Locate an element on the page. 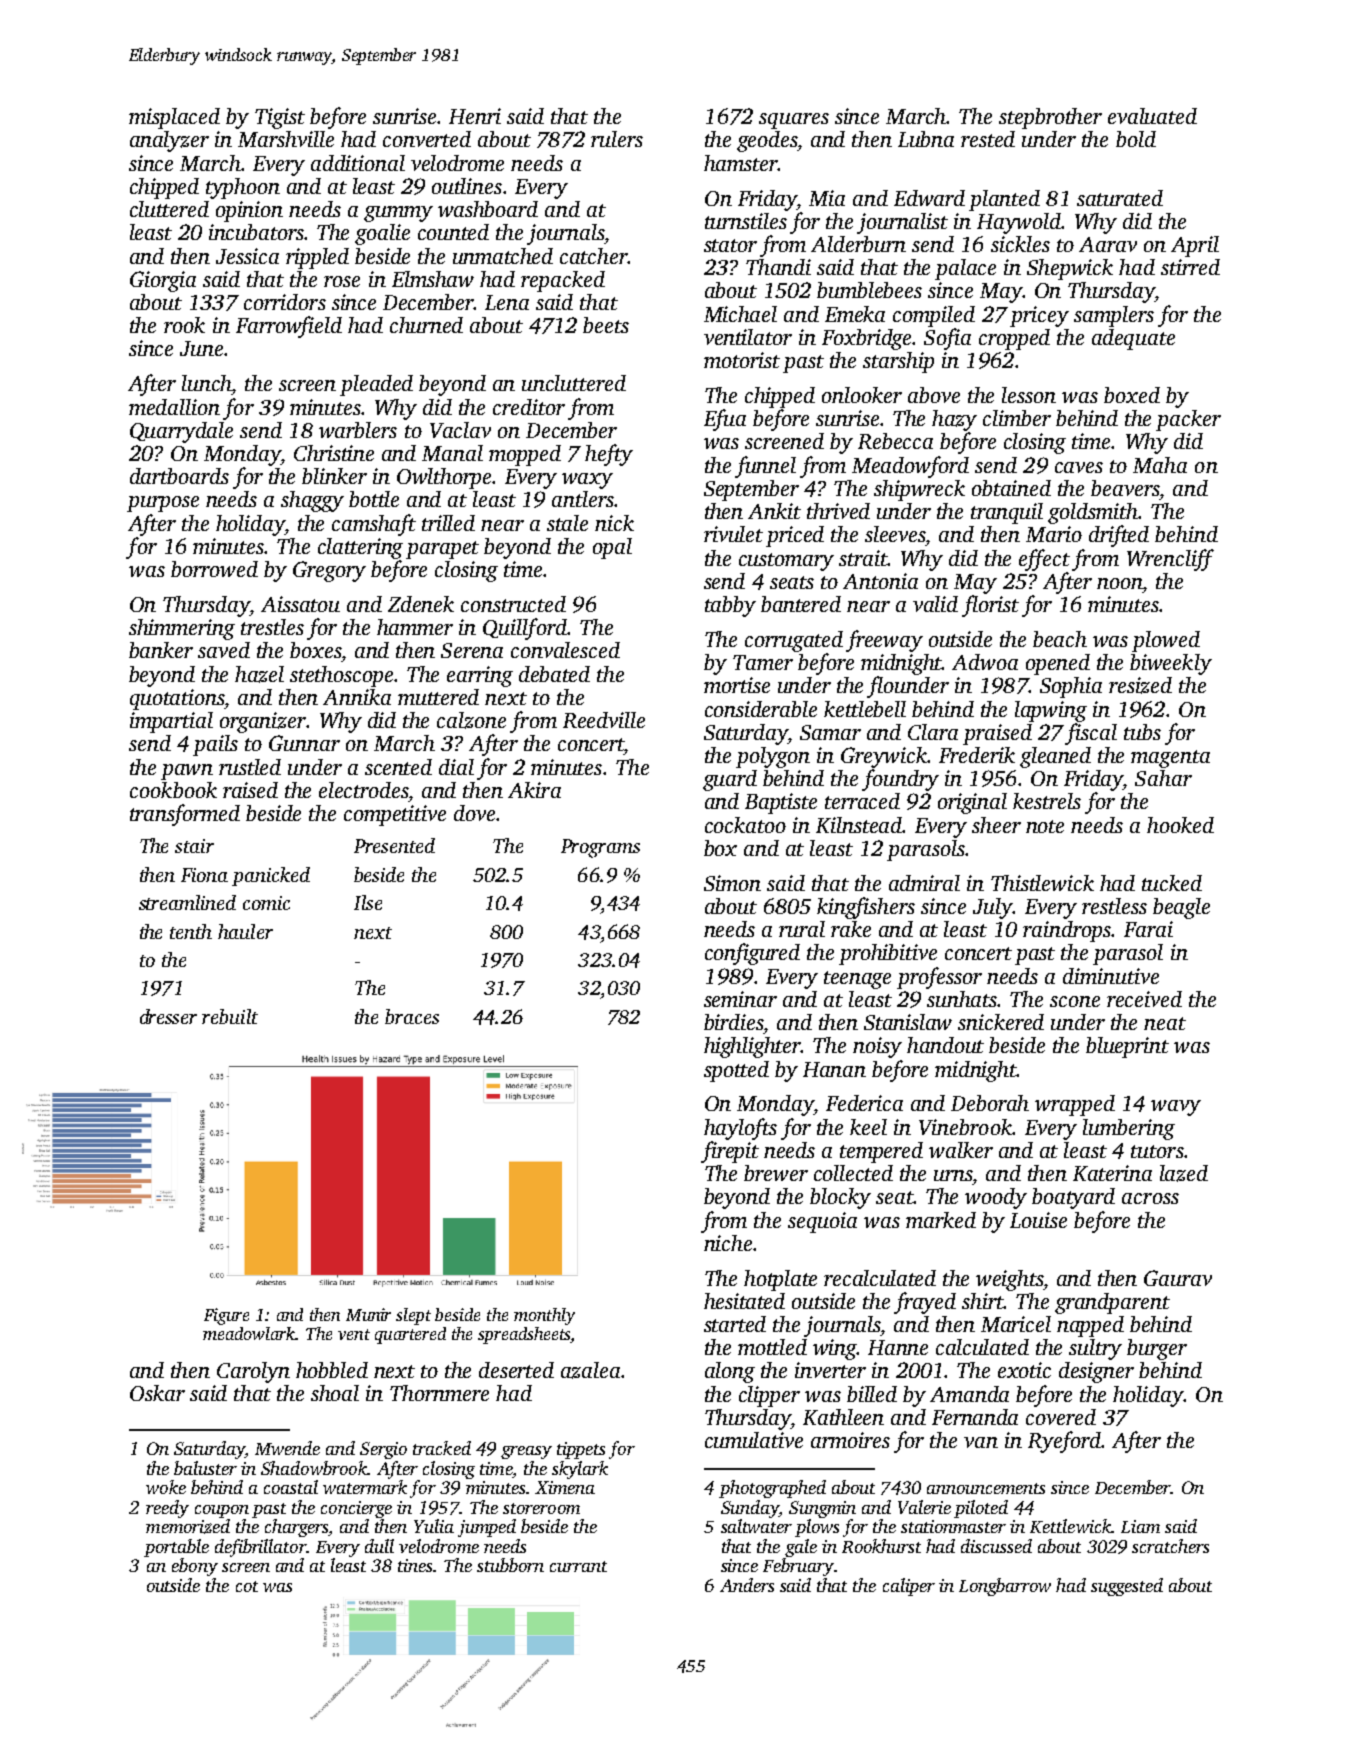 The image size is (1354, 1752). additional is located at coordinates (358, 163).
